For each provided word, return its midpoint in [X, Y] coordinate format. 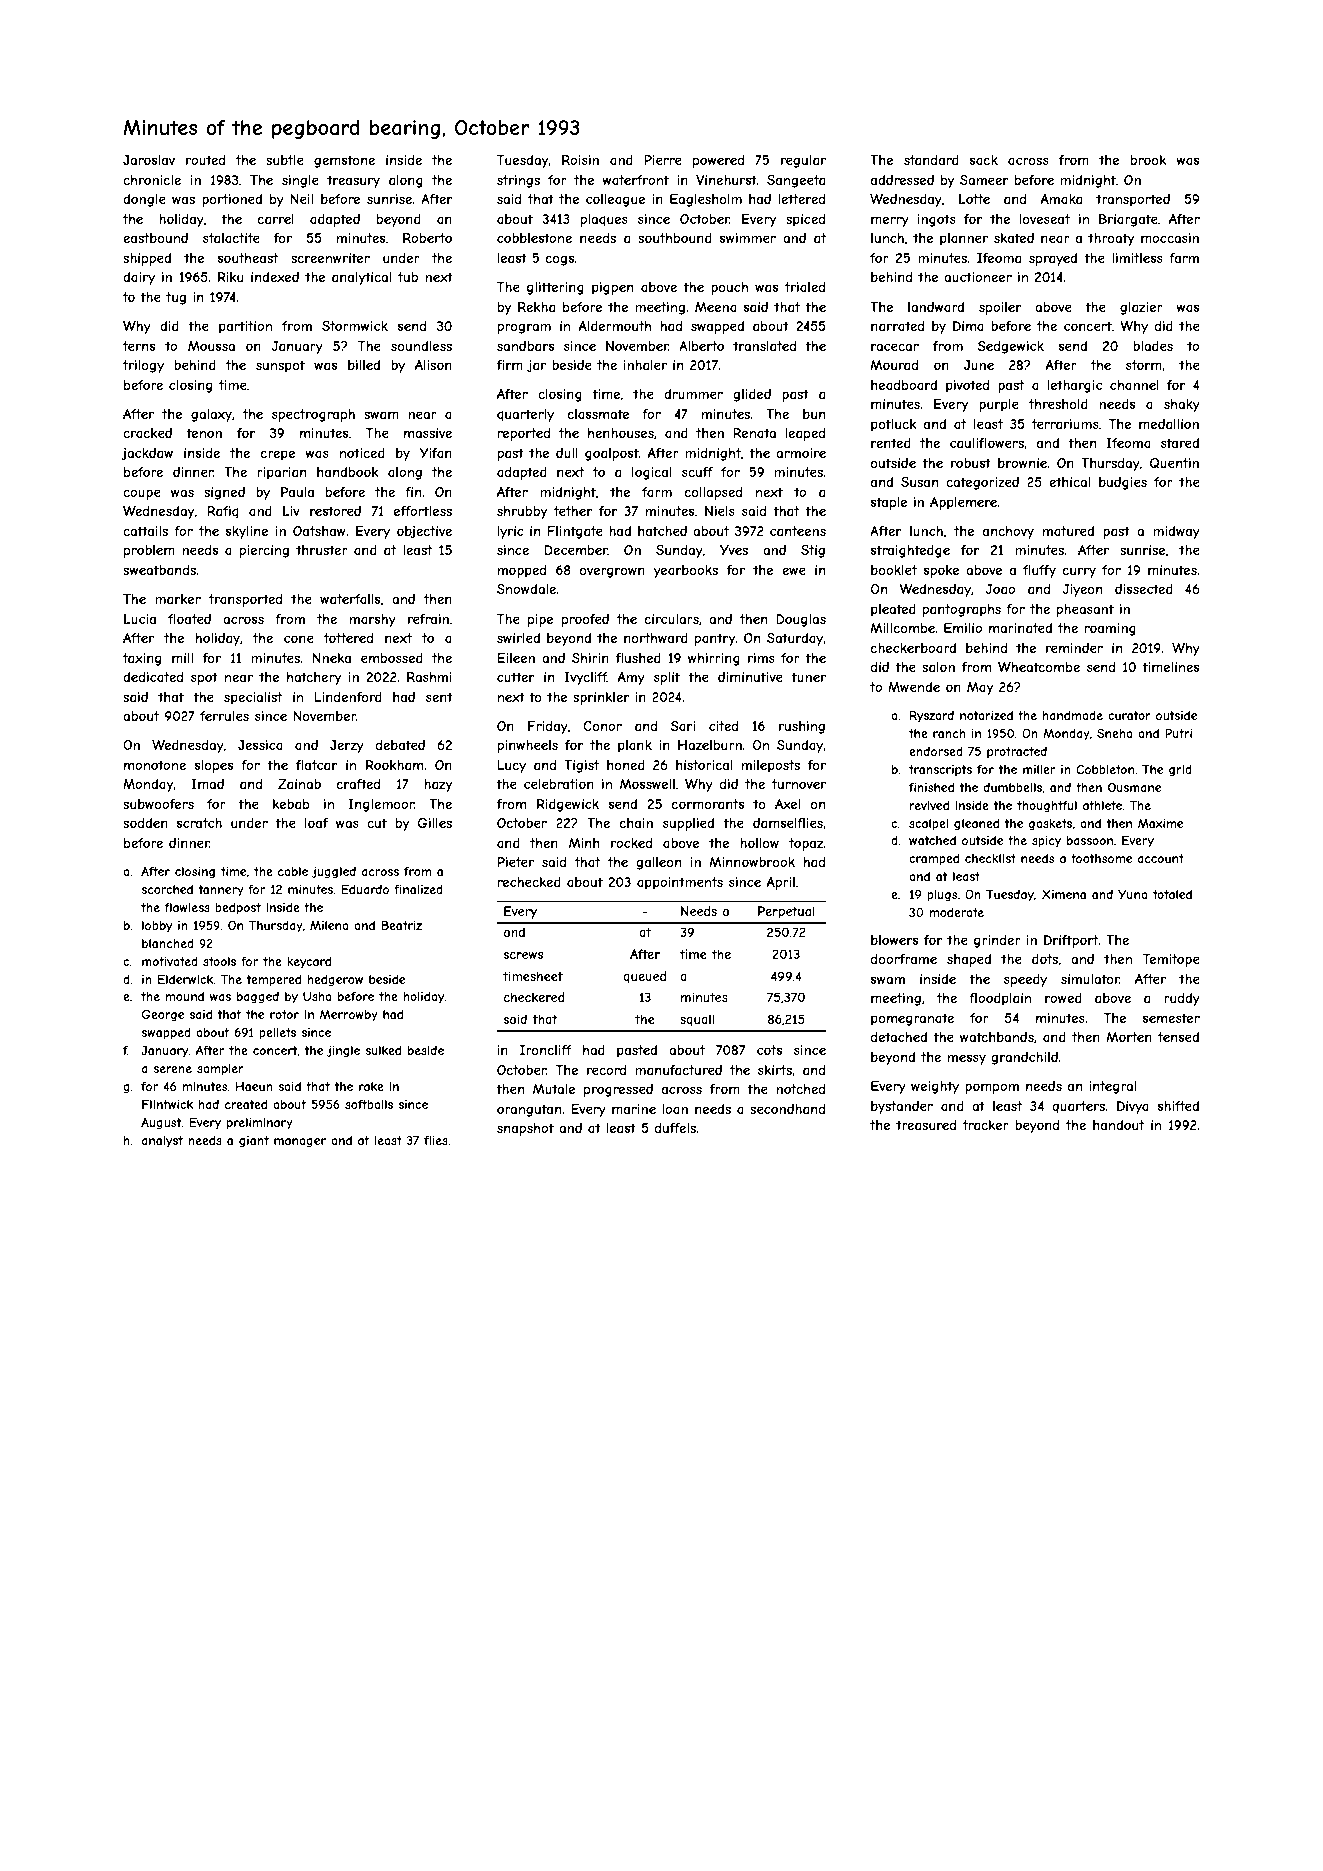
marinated [1020, 628]
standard [931, 160]
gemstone [344, 161]
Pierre [663, 160]
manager [300, 1143]
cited [723, 726]
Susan [919, 482]
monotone [155, 765]
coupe [142, 494]
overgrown [612, 572]
